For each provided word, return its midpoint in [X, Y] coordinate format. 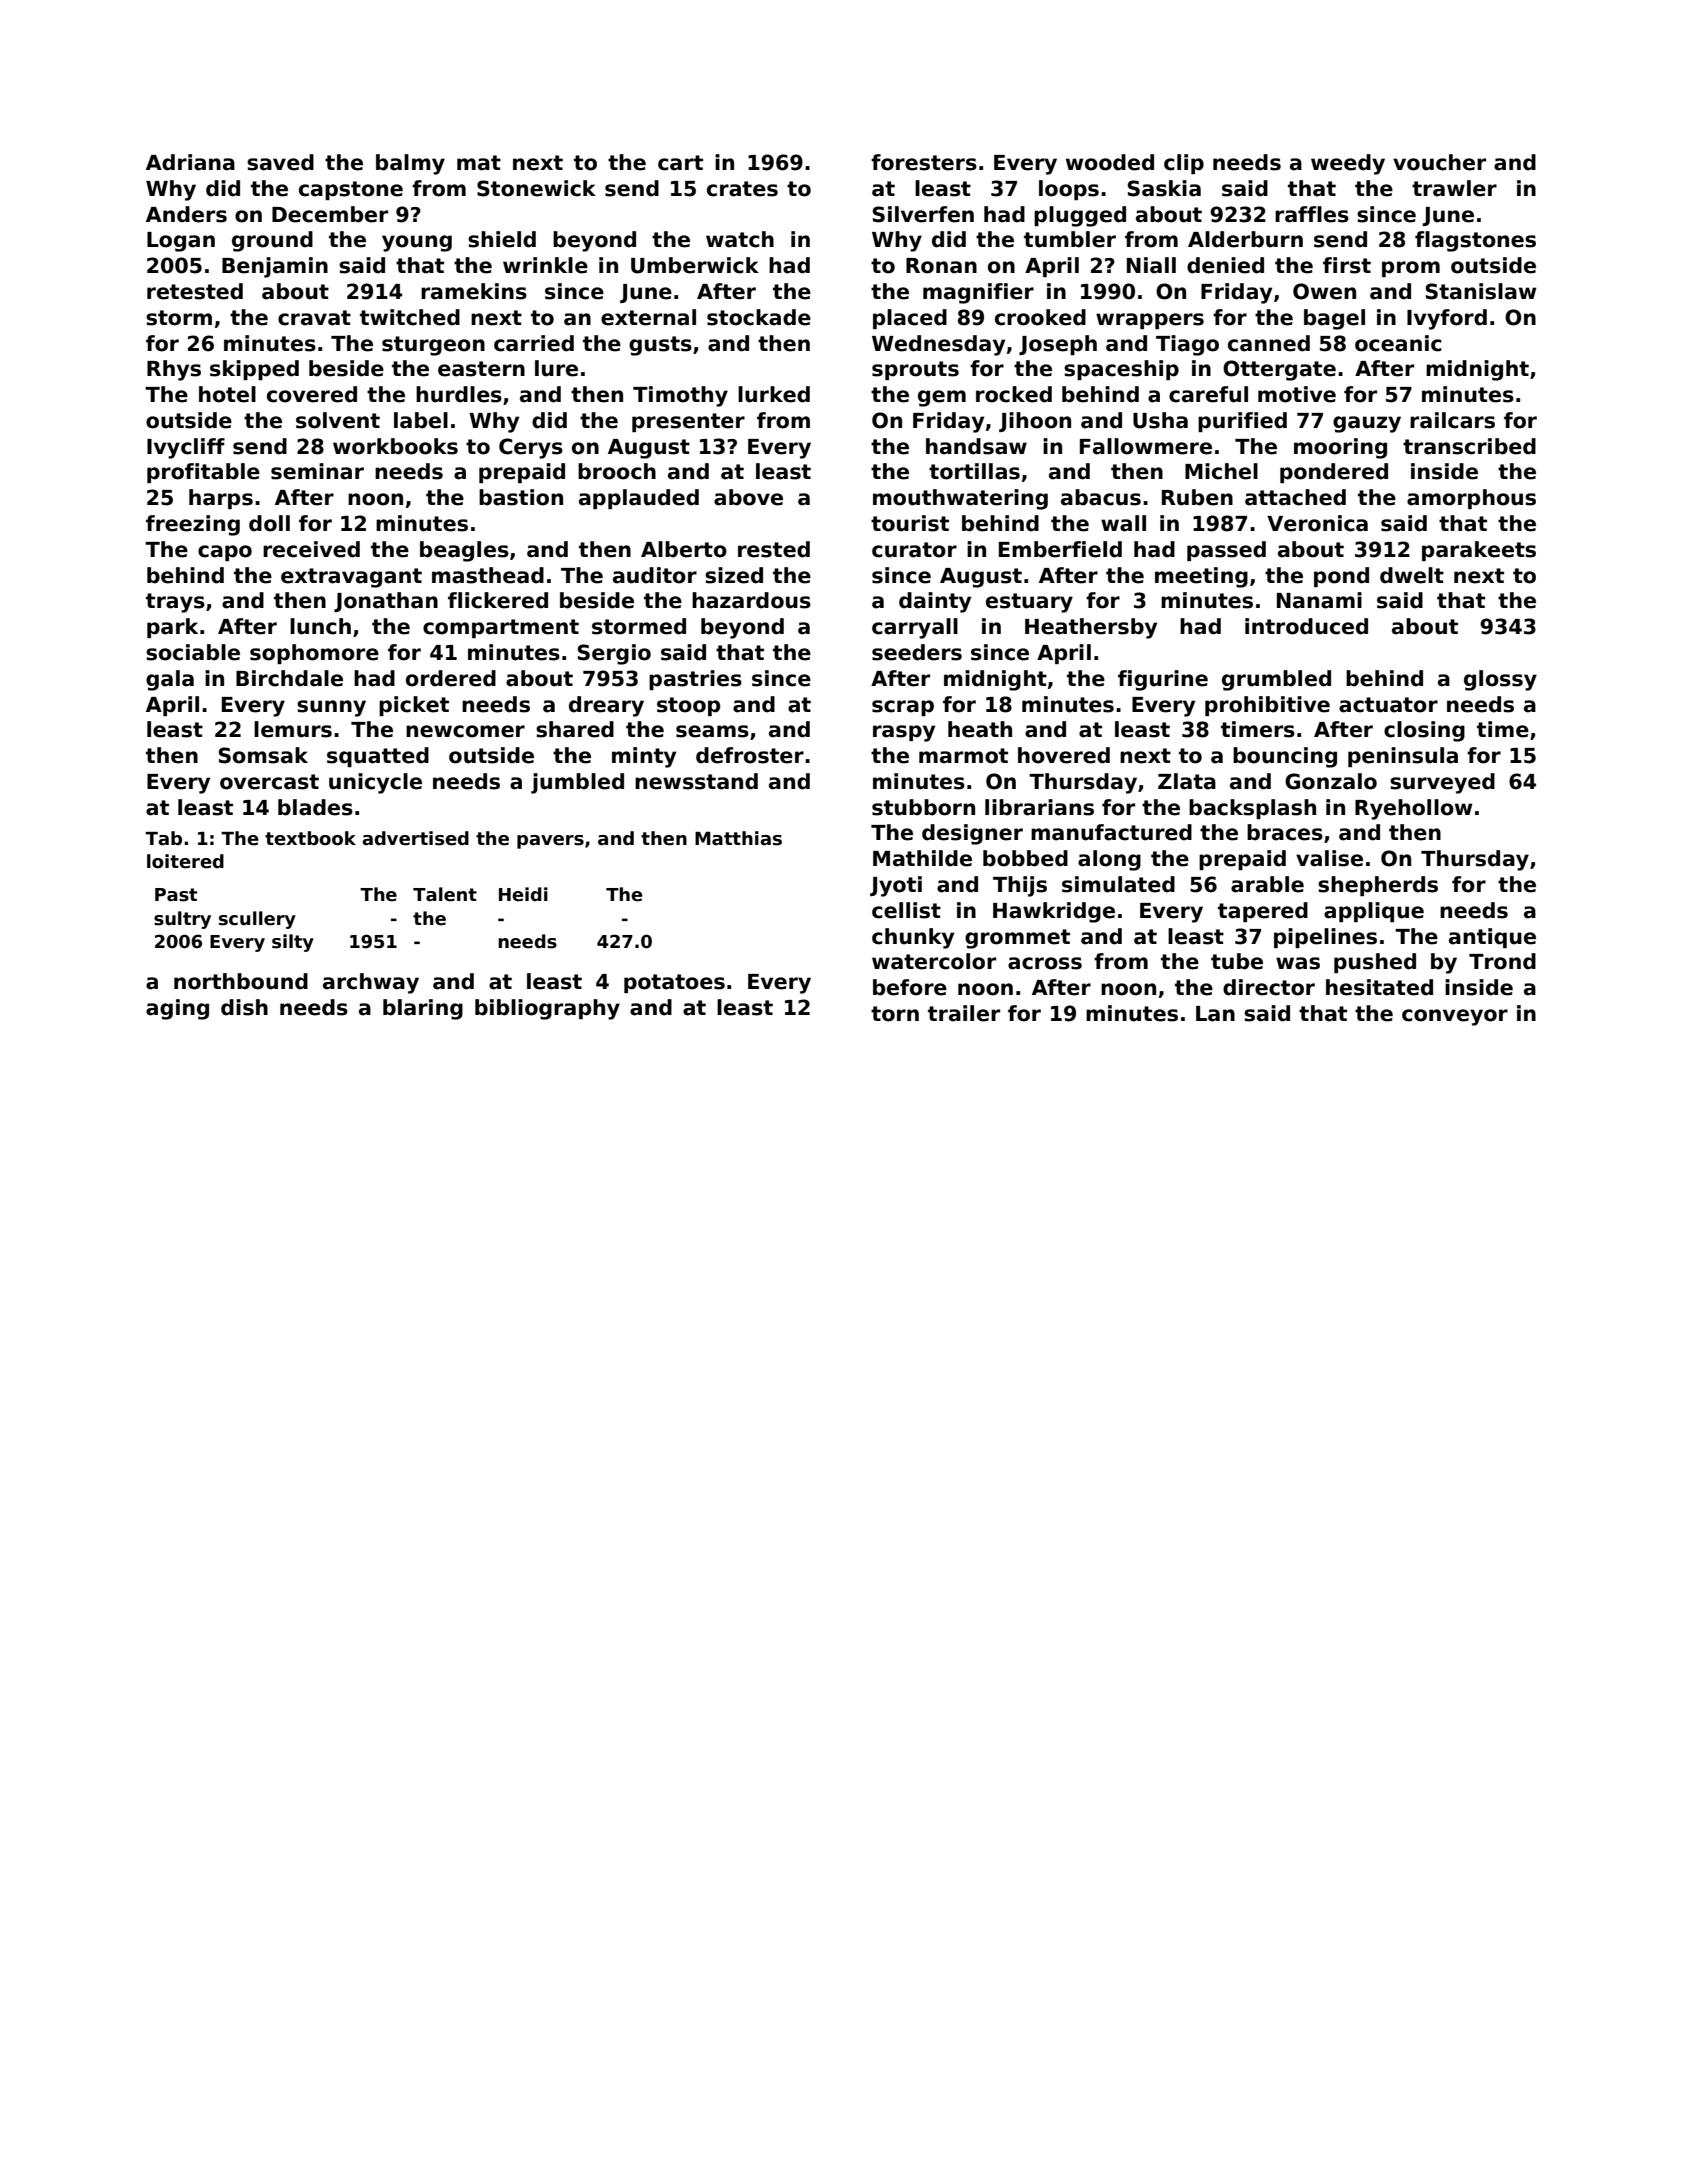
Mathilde [922, 858]
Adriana [190, 162]
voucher [1439, 162]
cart [680, 163]
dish [244, 1007]
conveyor [1455, 1017]
